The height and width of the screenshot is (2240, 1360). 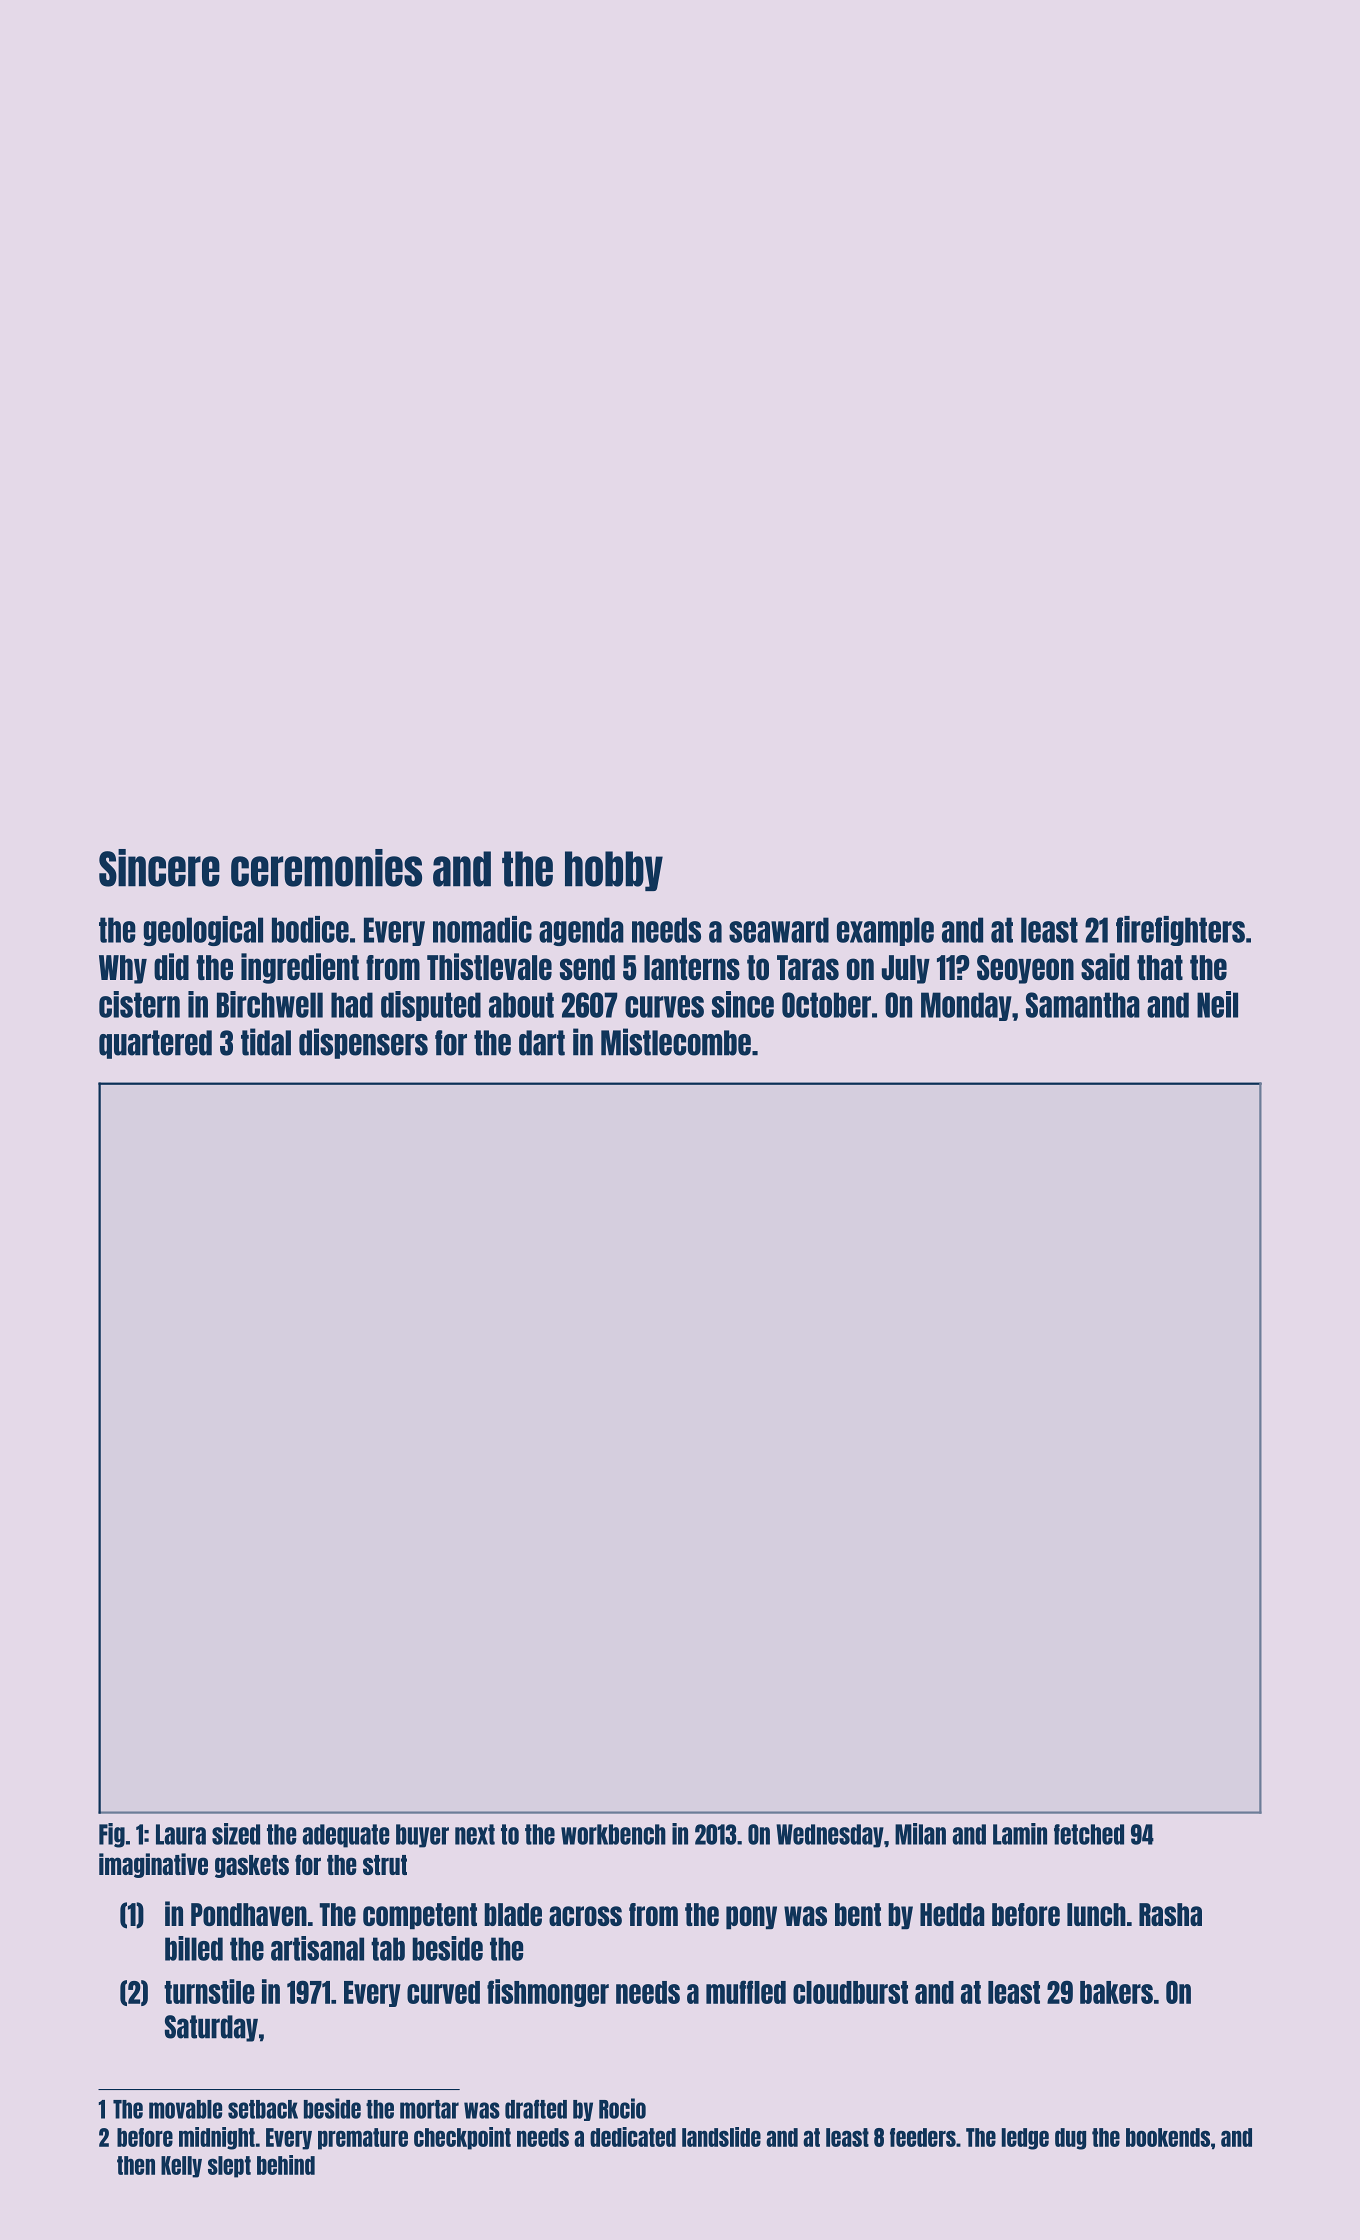 I want to click on fetched, so click(x=1089, y=1834).
